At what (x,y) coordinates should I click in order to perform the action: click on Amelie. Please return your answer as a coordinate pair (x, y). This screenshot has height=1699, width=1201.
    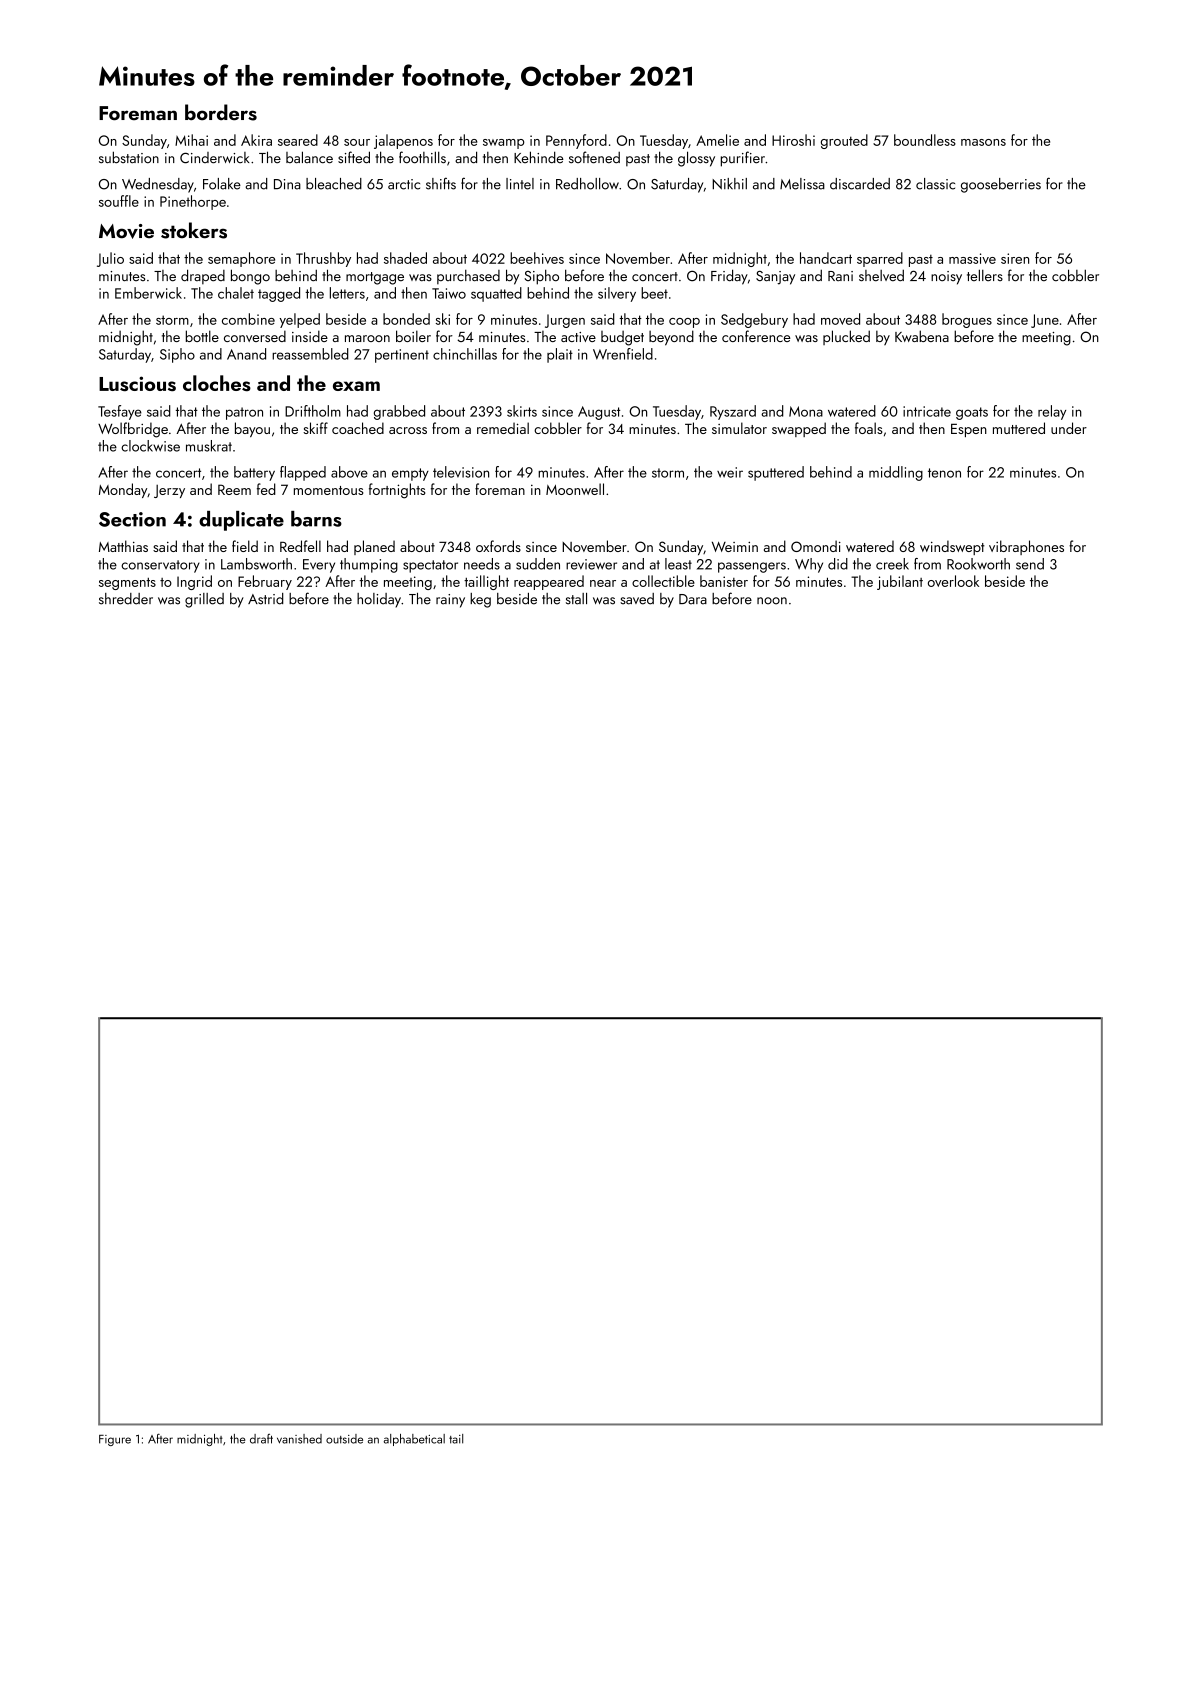
    Looking at the image, I should click on (717, 140).
